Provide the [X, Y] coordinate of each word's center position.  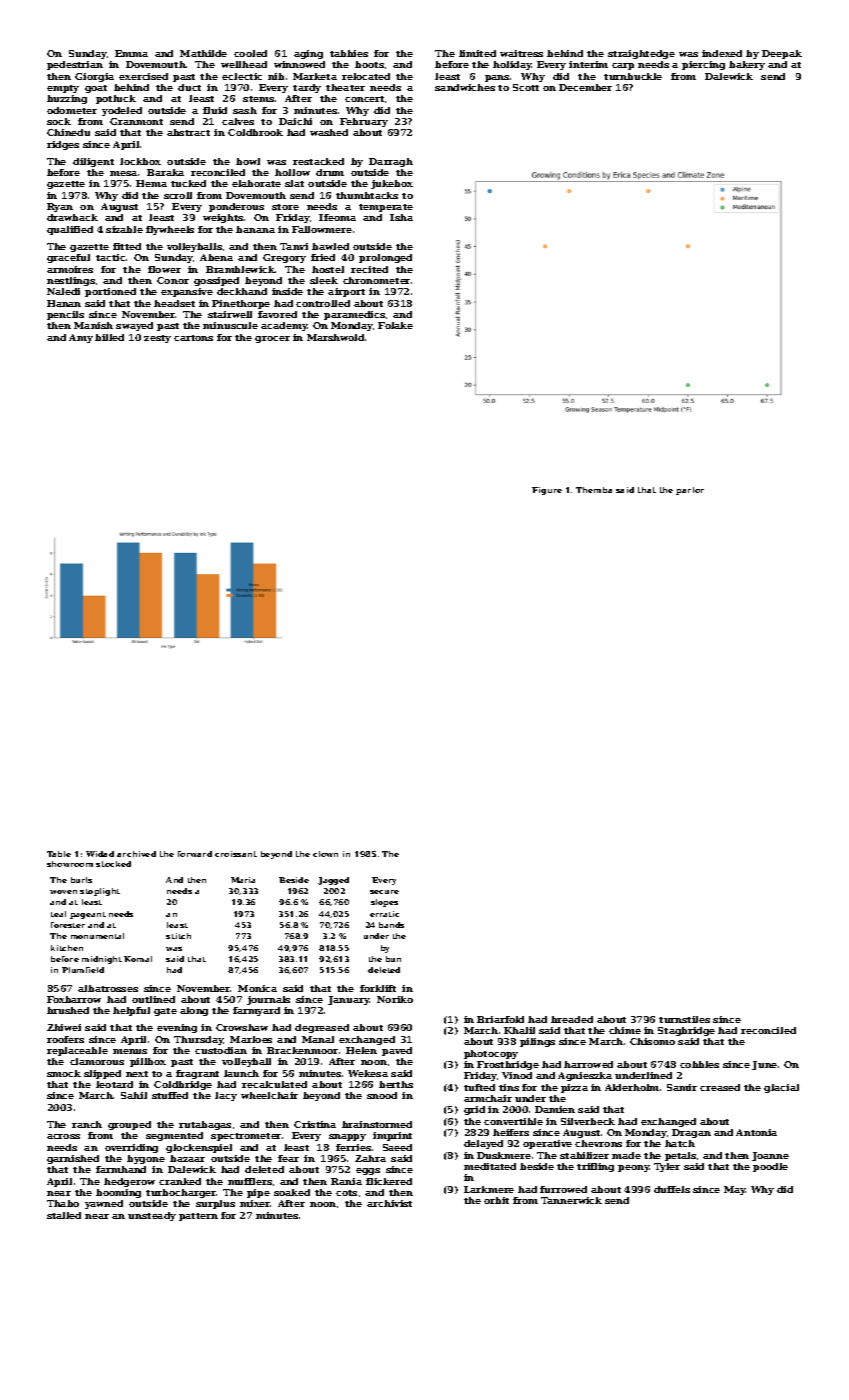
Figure [547, 491]
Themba [594, 490]
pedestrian [75, 65]
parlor [690, 491]
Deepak [782, 54]
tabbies [349, 53]
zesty [157, 339]
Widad [100, 854]
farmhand [121, 1169]
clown [325, 854]
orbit [496, 1200]
